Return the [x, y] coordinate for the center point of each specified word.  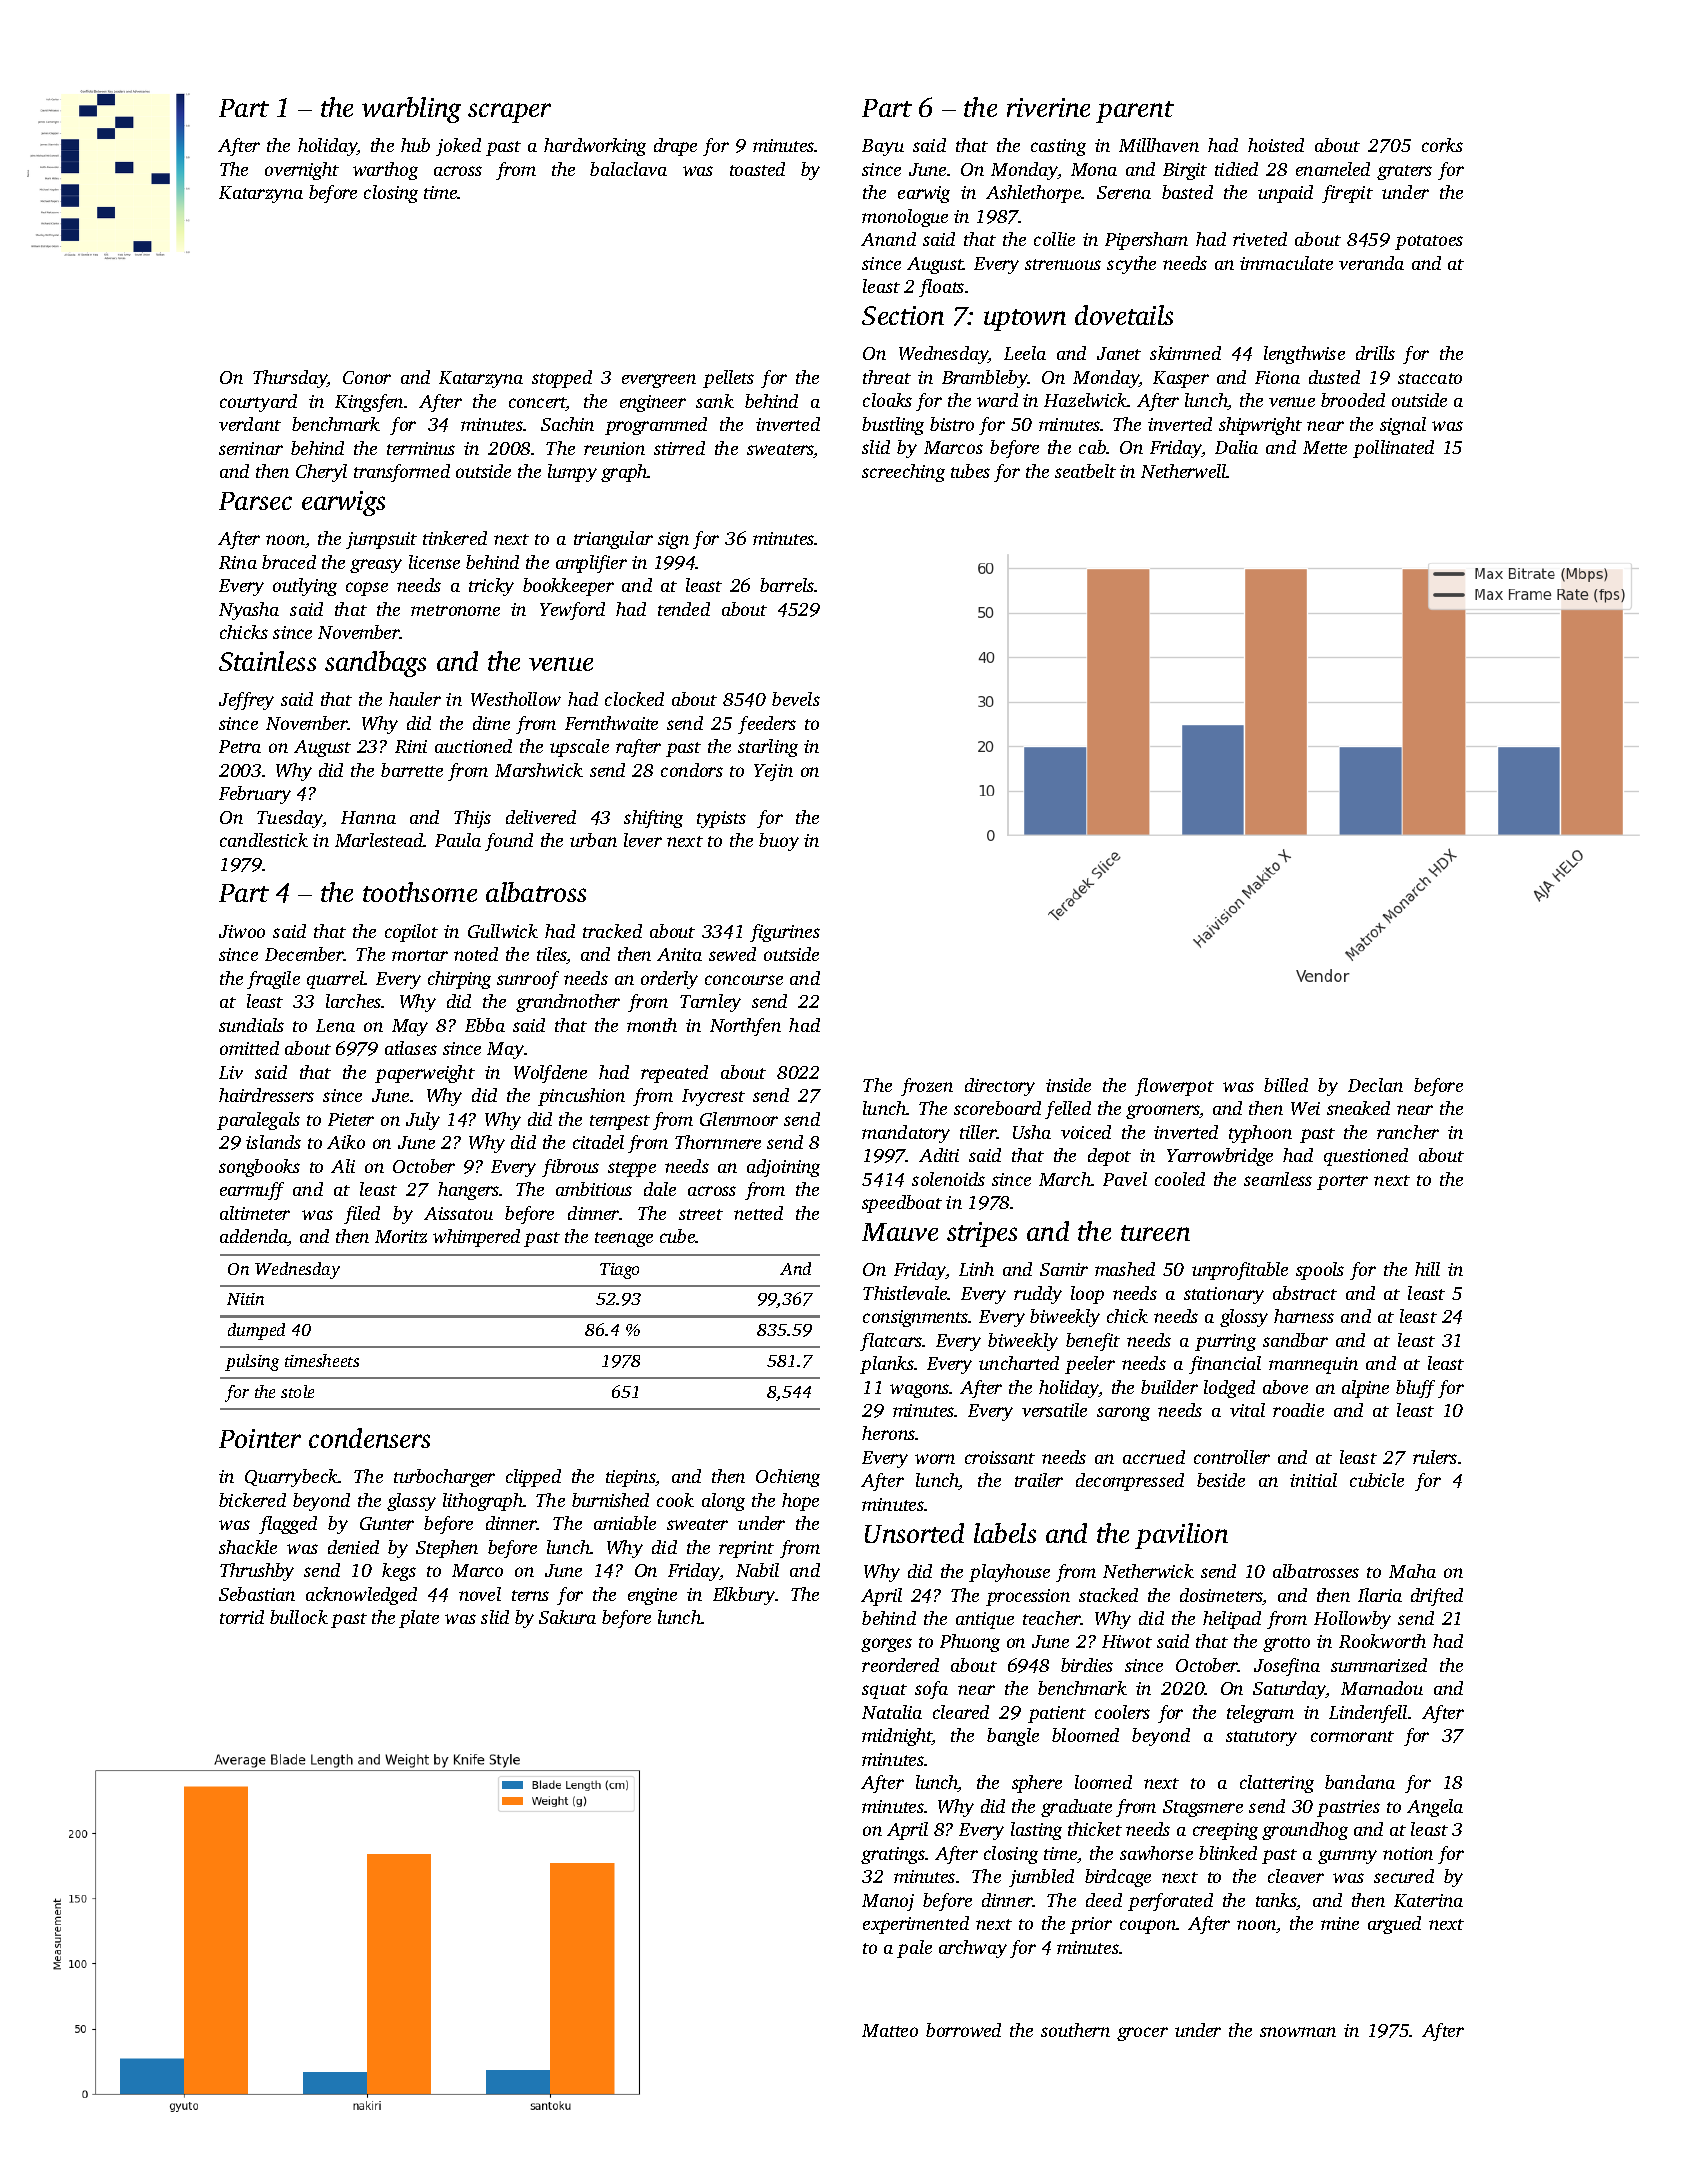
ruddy [1038, 1295]
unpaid [1285, 194]
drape [675, 147]
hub [415, 145]
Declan [1375, 1085]
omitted [249, 1048]
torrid [242, 1617]
